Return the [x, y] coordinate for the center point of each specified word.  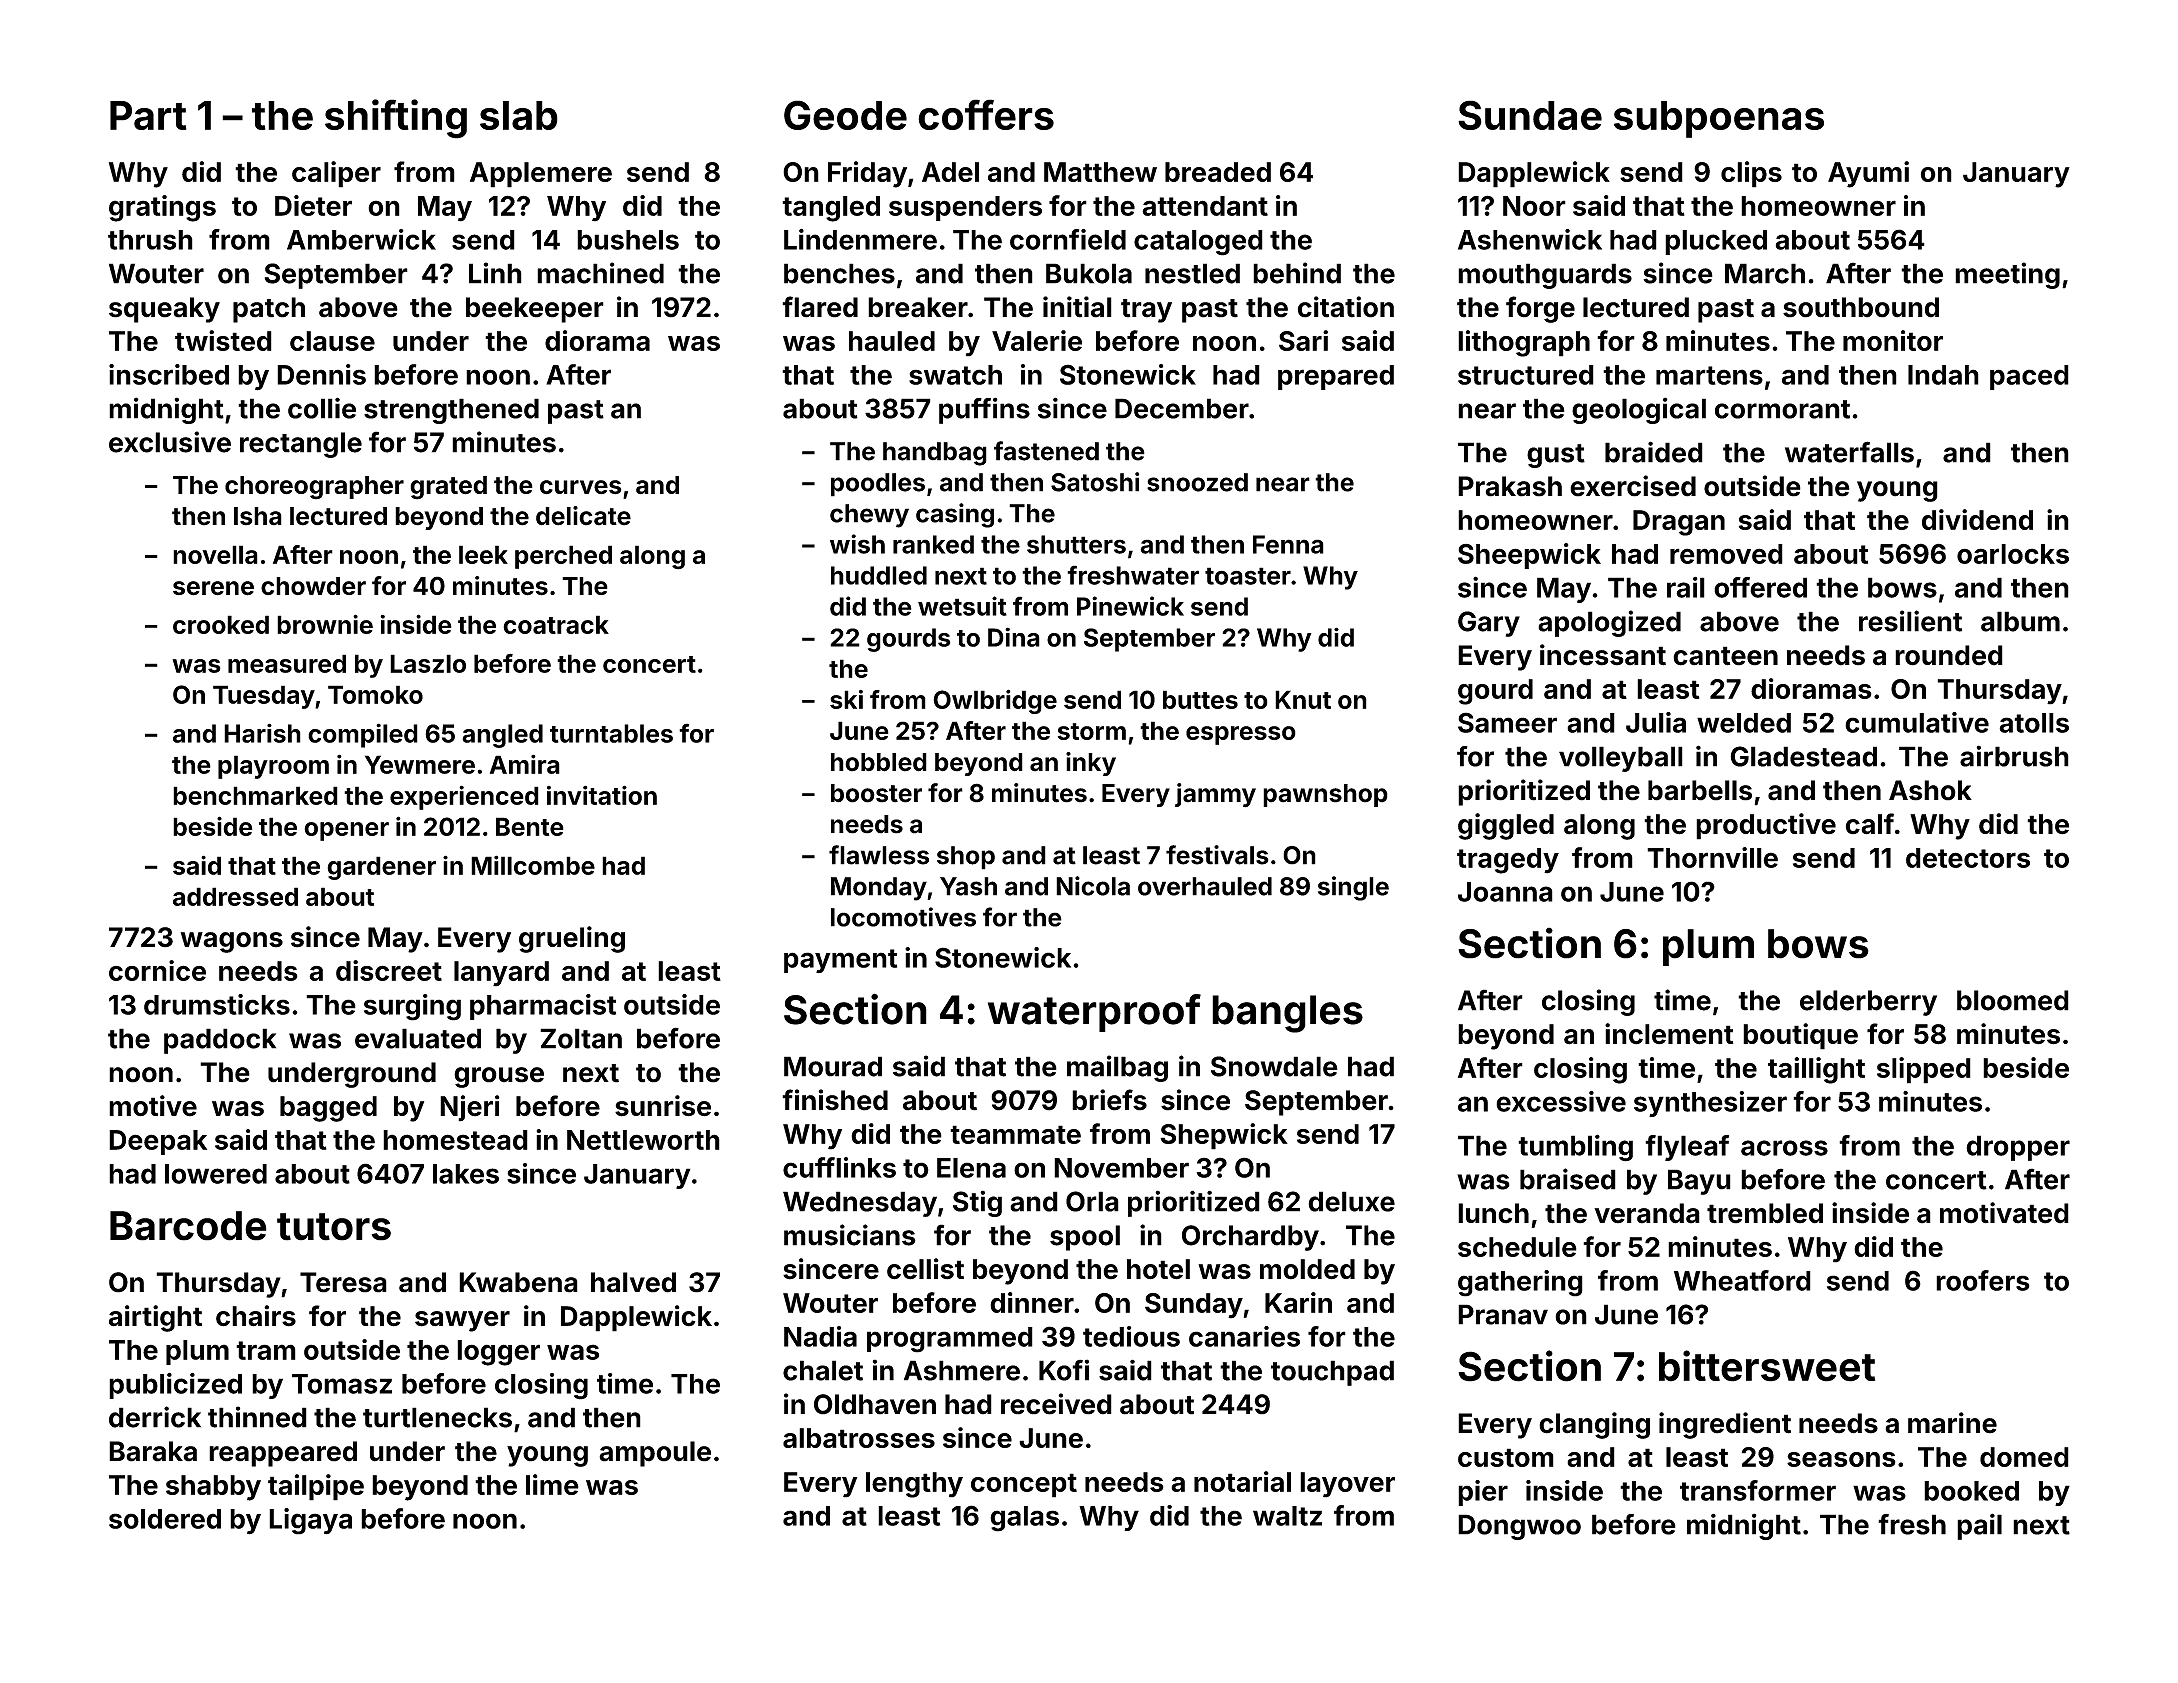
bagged [328, 1109]
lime [552, 1484]
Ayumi [1868, 174]
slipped [1924, 1070]
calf [1870, 824]
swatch [955, 375]
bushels [628, 240]
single [1353, 888]
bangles [1287, 1014]
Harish [262, 733]
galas [1024, 1519]
